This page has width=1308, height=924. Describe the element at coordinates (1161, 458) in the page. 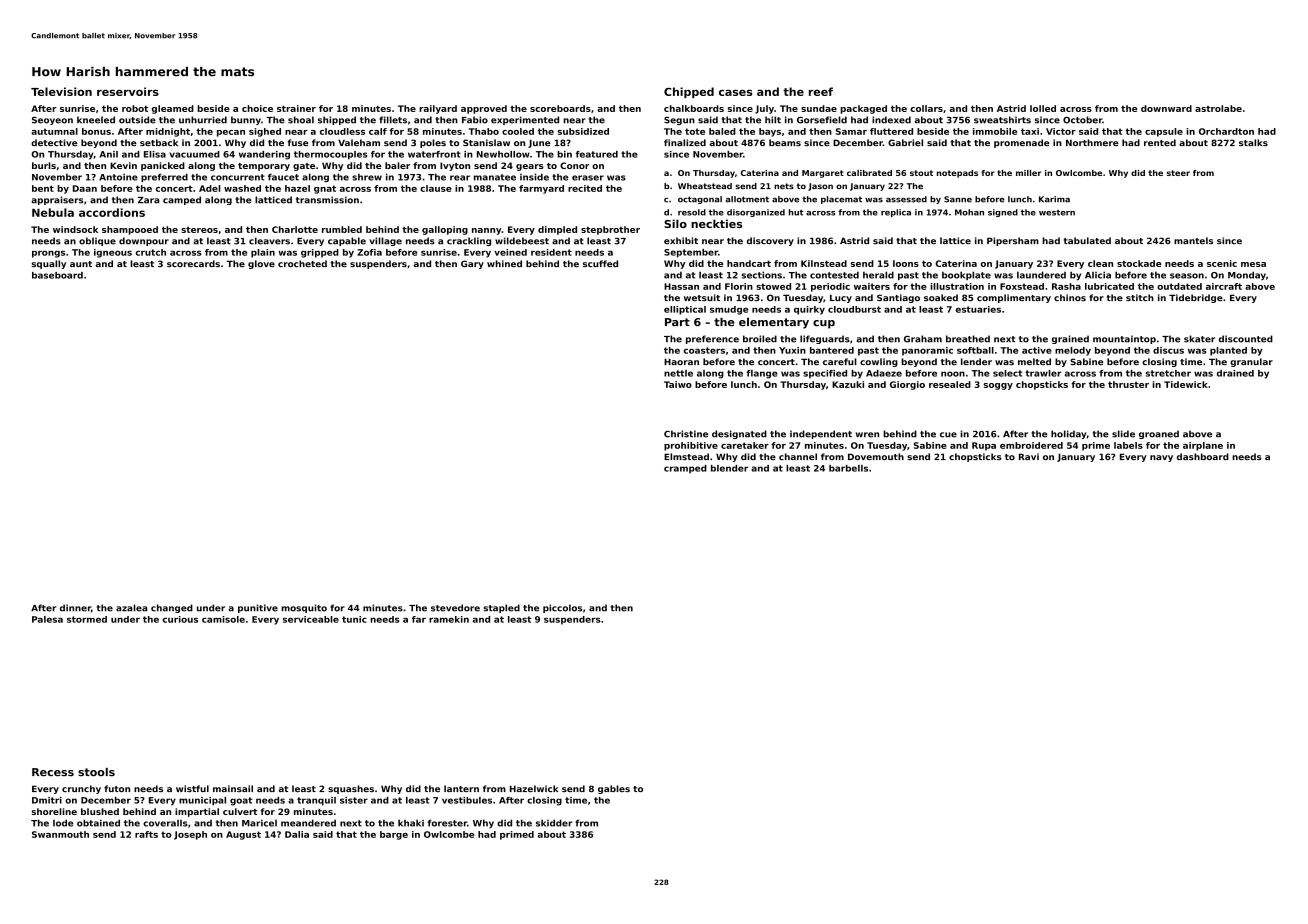

I see `navy` at that location.
